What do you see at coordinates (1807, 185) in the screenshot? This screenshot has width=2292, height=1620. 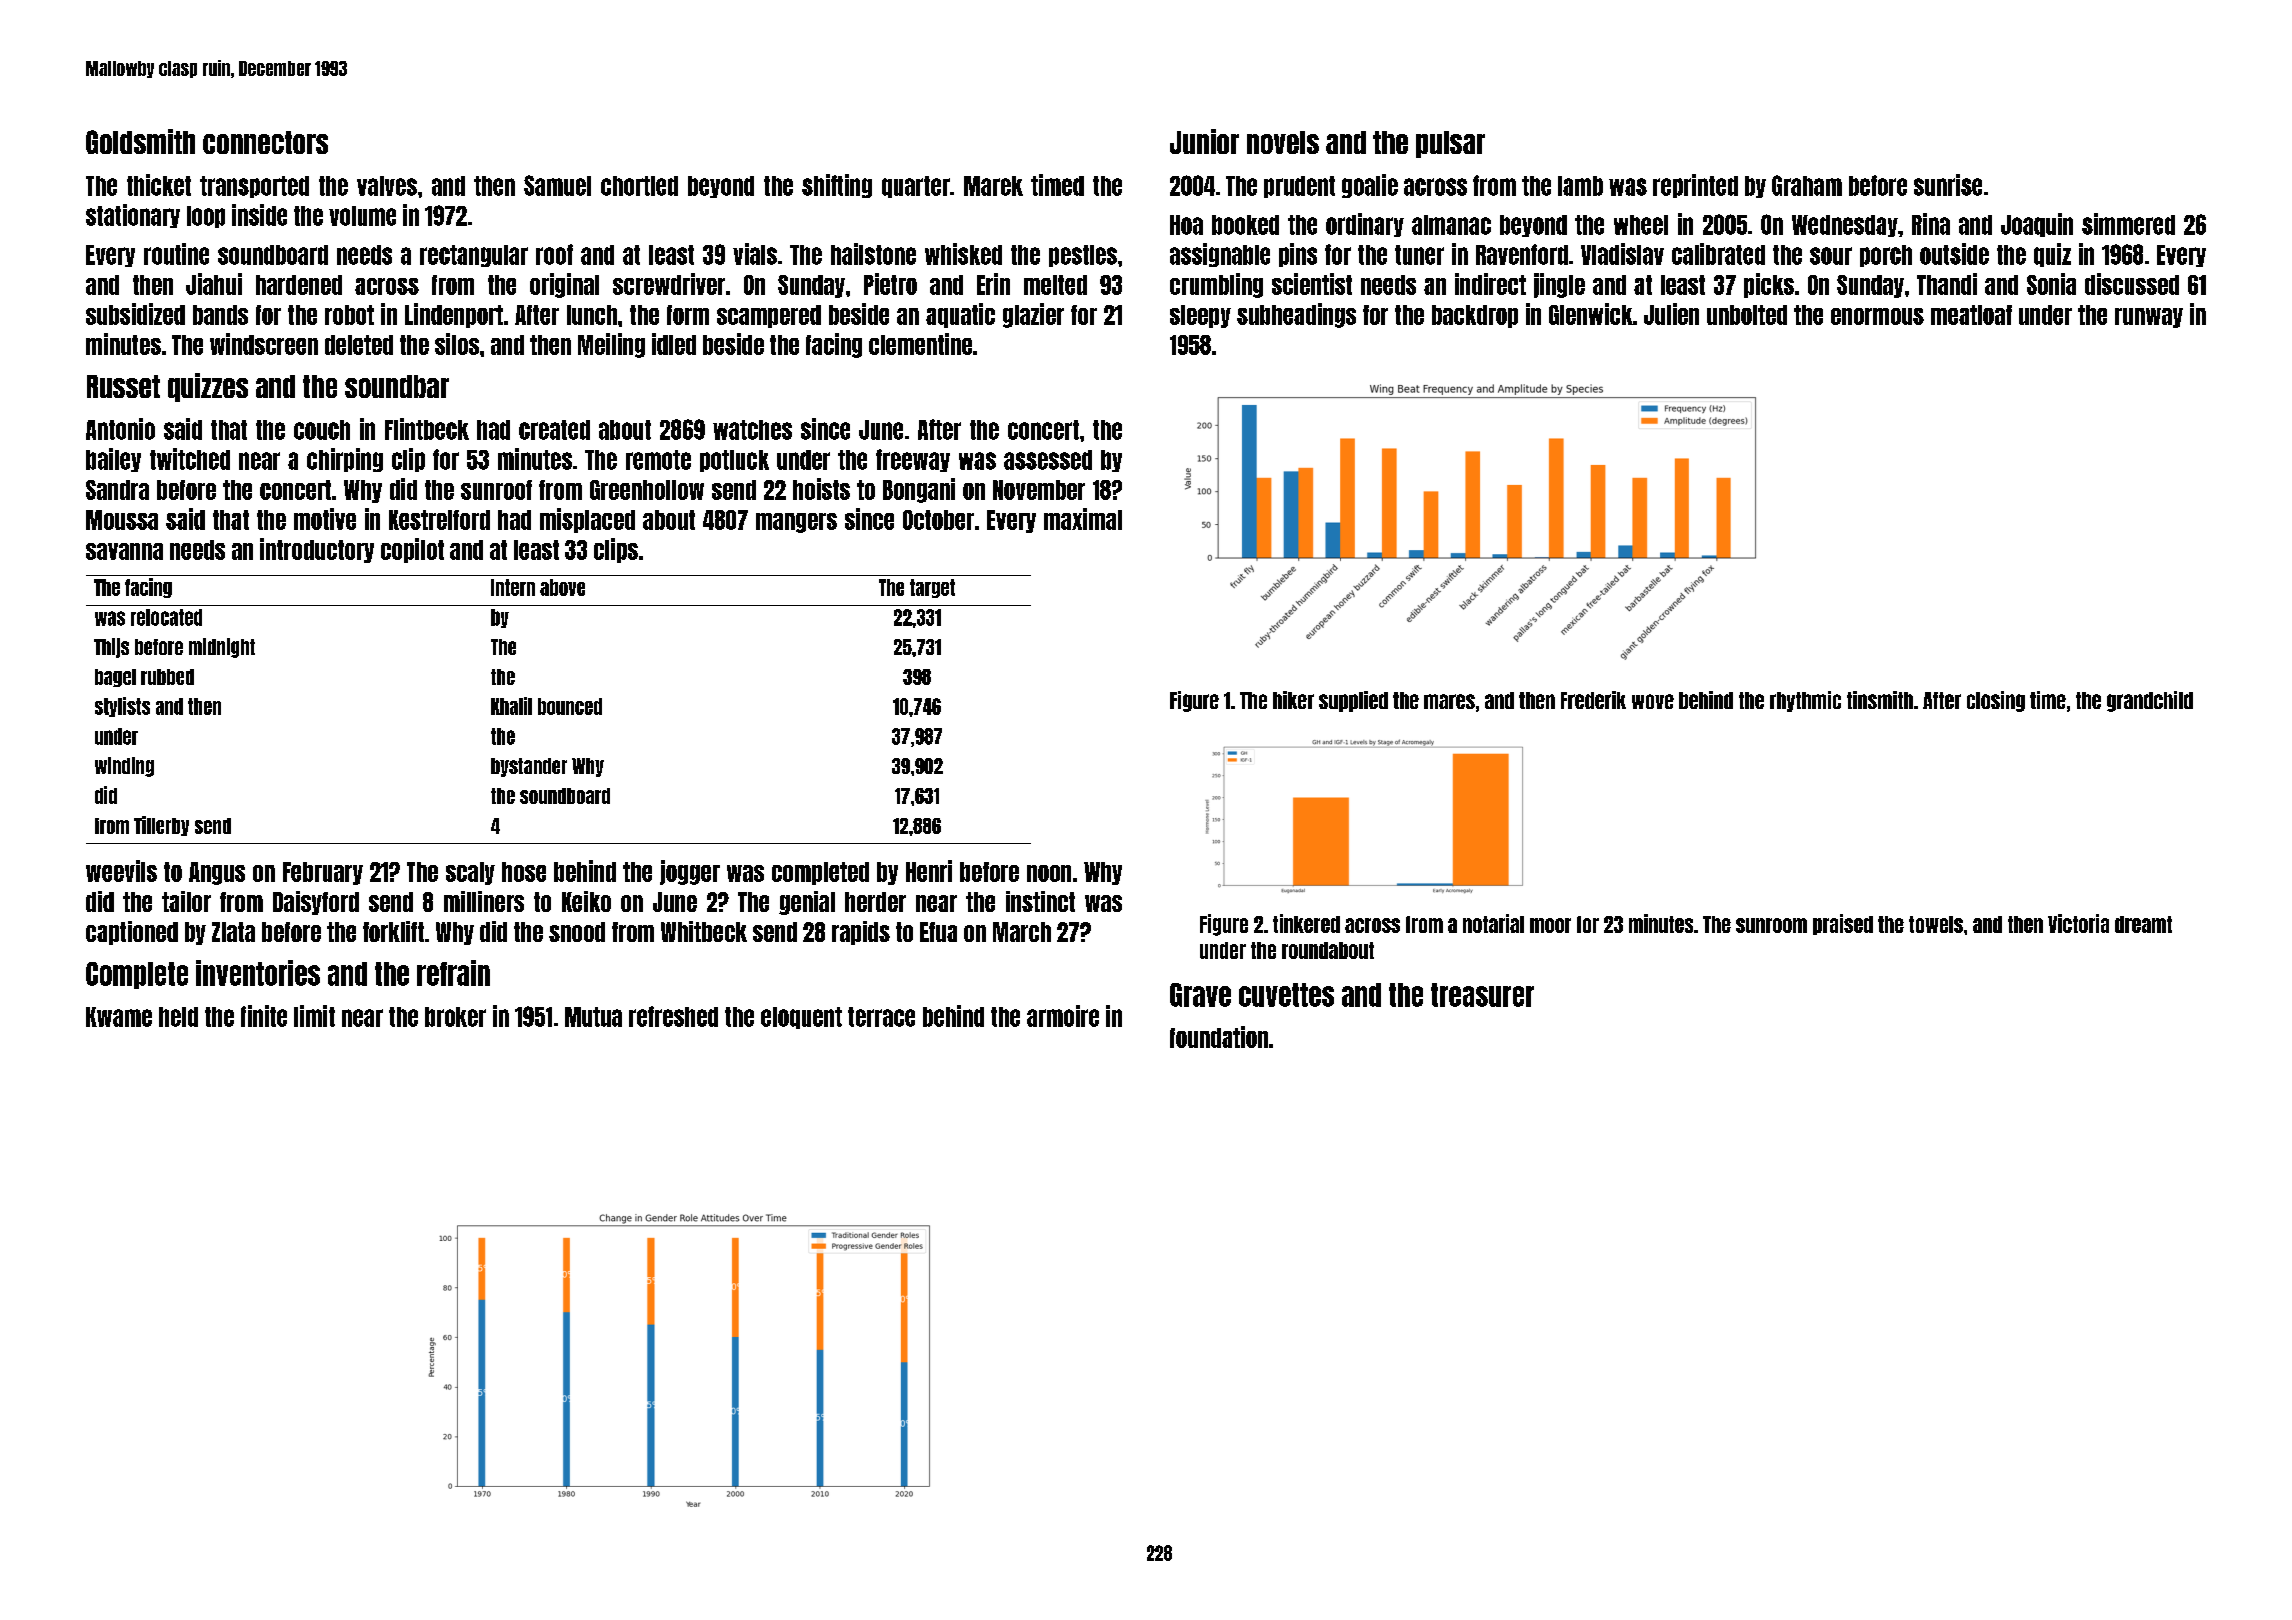 I see `Graham` at bounding box center [1807, 185].
